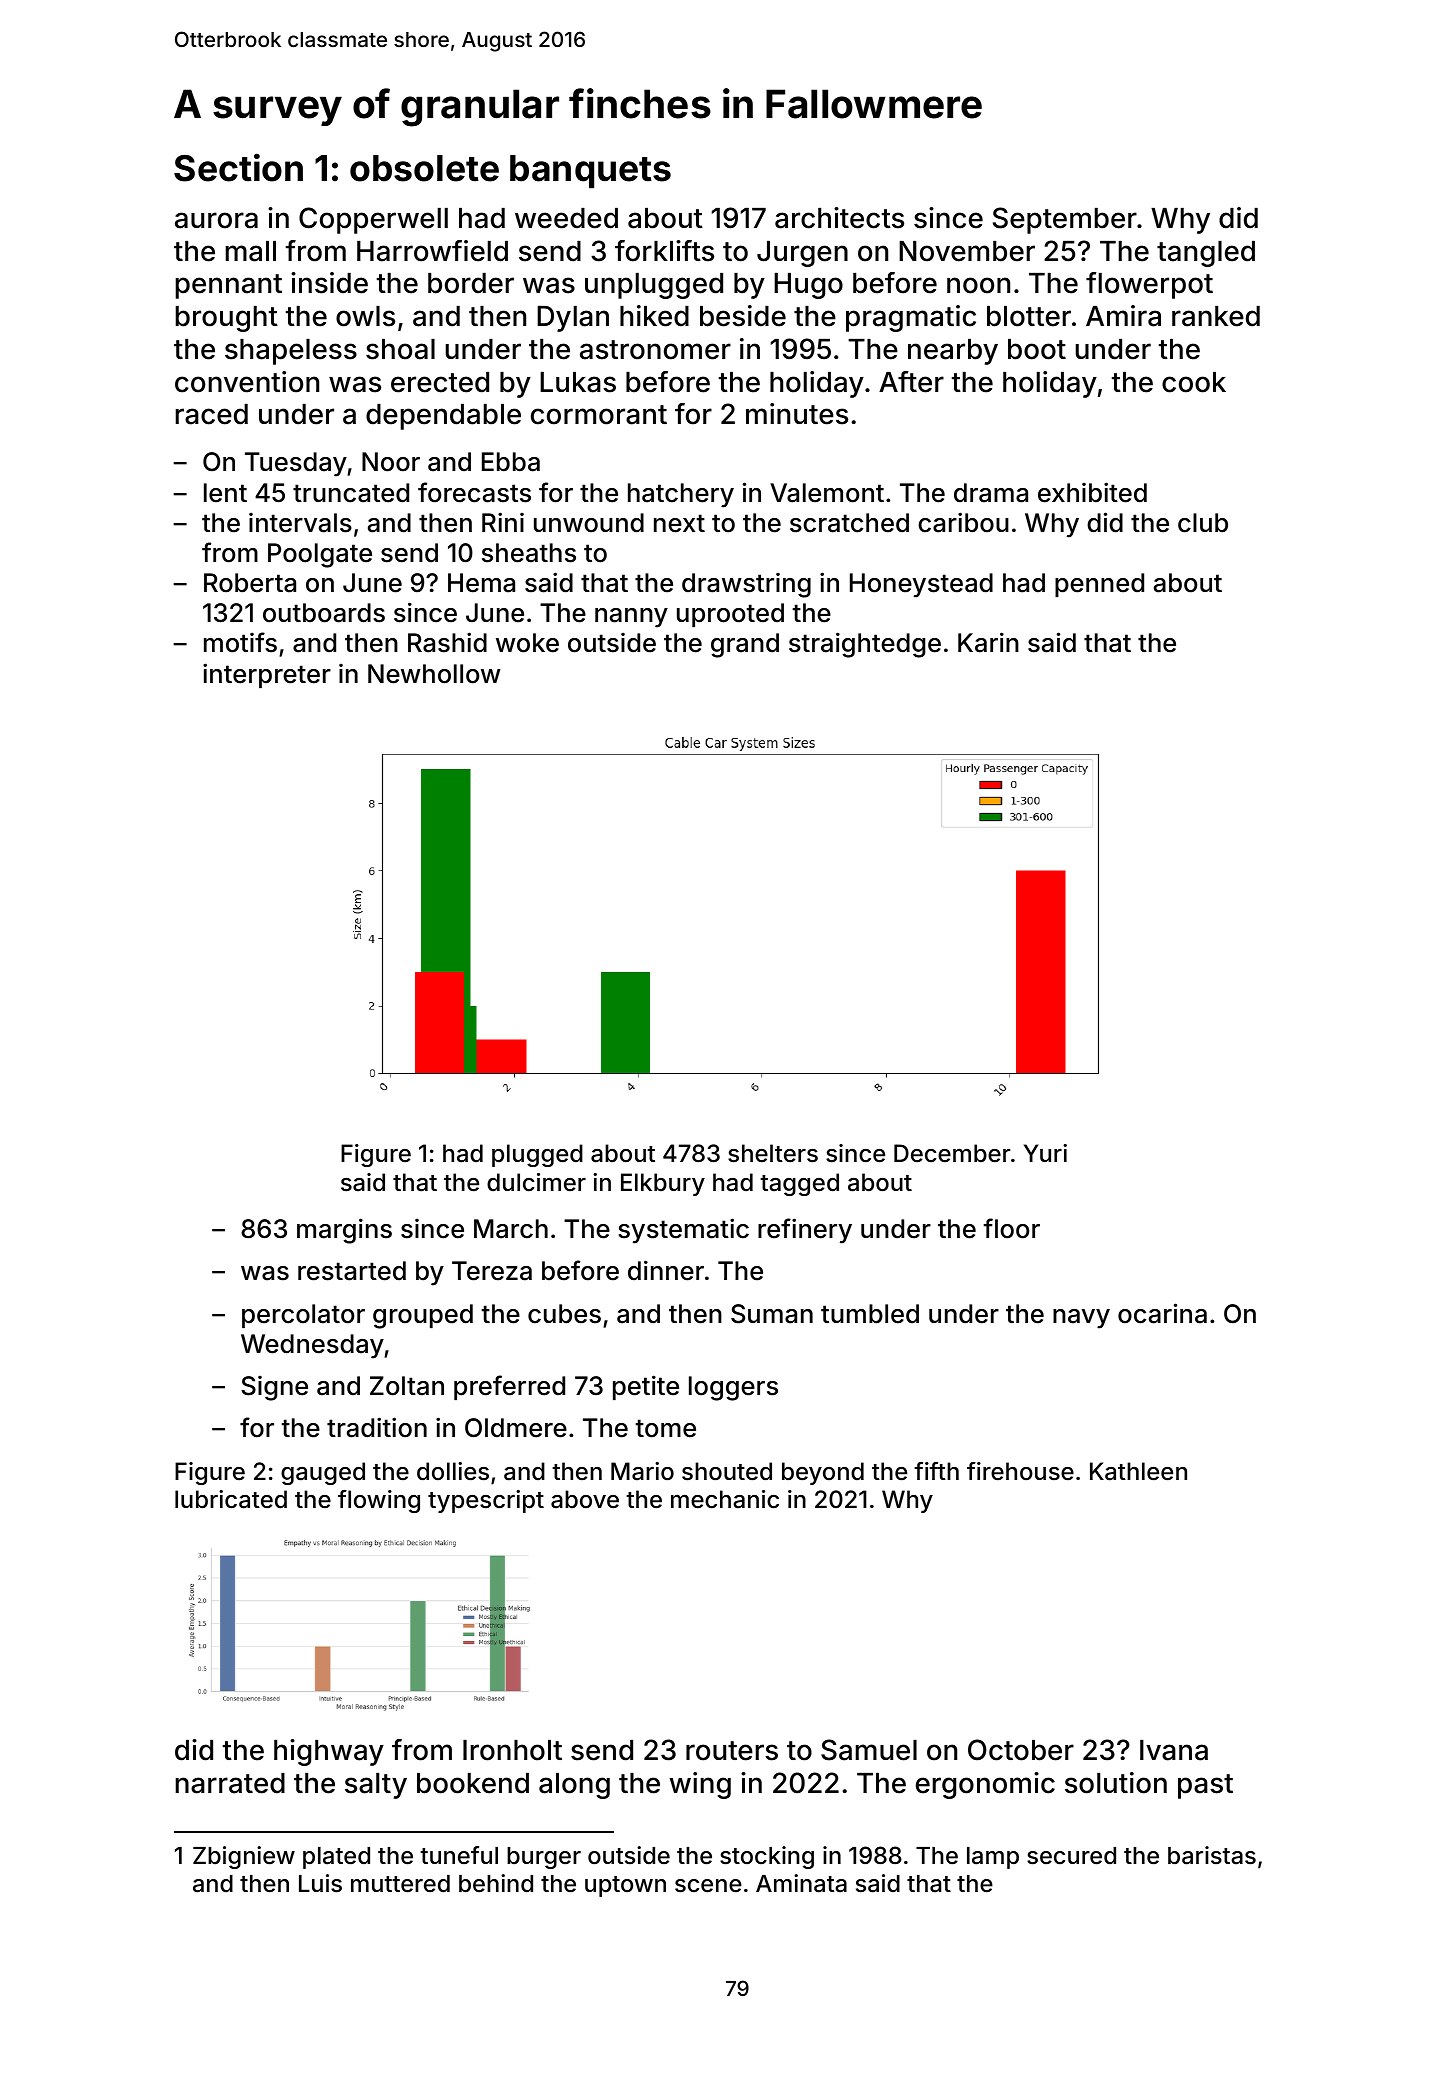 Image resolution: width=1450 pixels, height=2100 pixels. Describe the element at coordinates (1045, 1153) in the image. I see `Yuri` at that location.
